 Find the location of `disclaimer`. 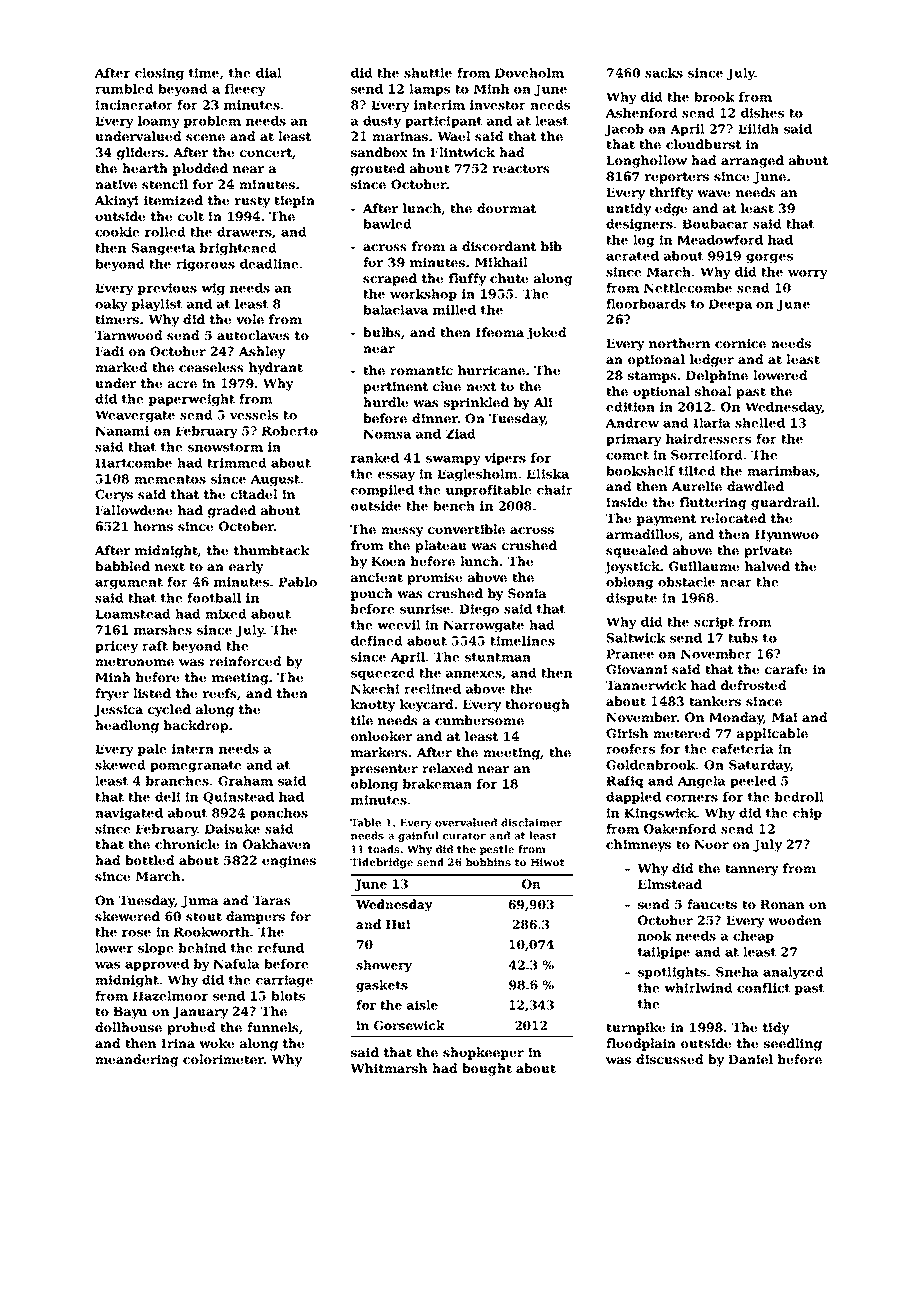

disclaimer is located at coordinates (531, 822).
